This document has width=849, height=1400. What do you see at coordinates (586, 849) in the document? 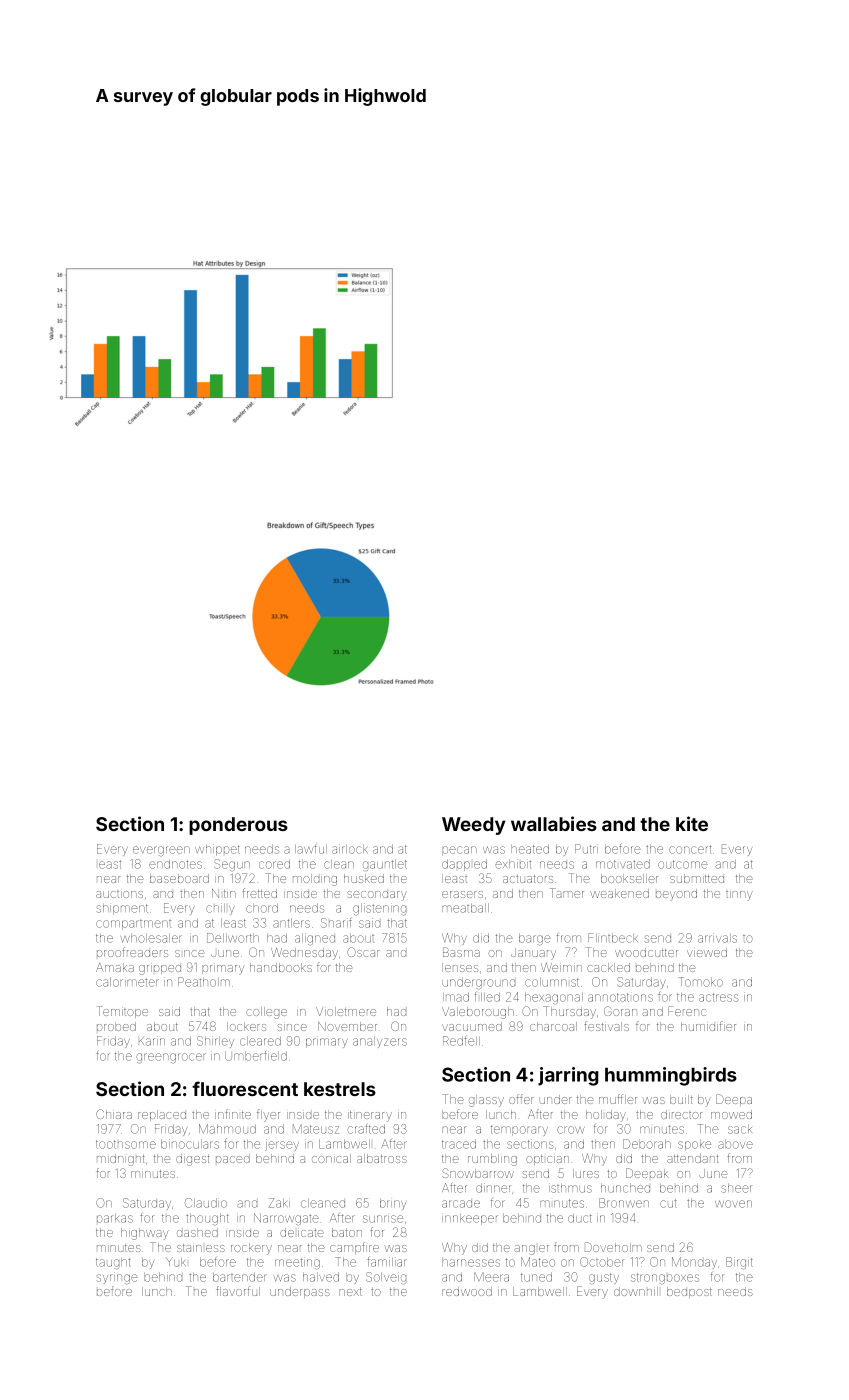
I see `Putri` at bounding box center [586, 849].
